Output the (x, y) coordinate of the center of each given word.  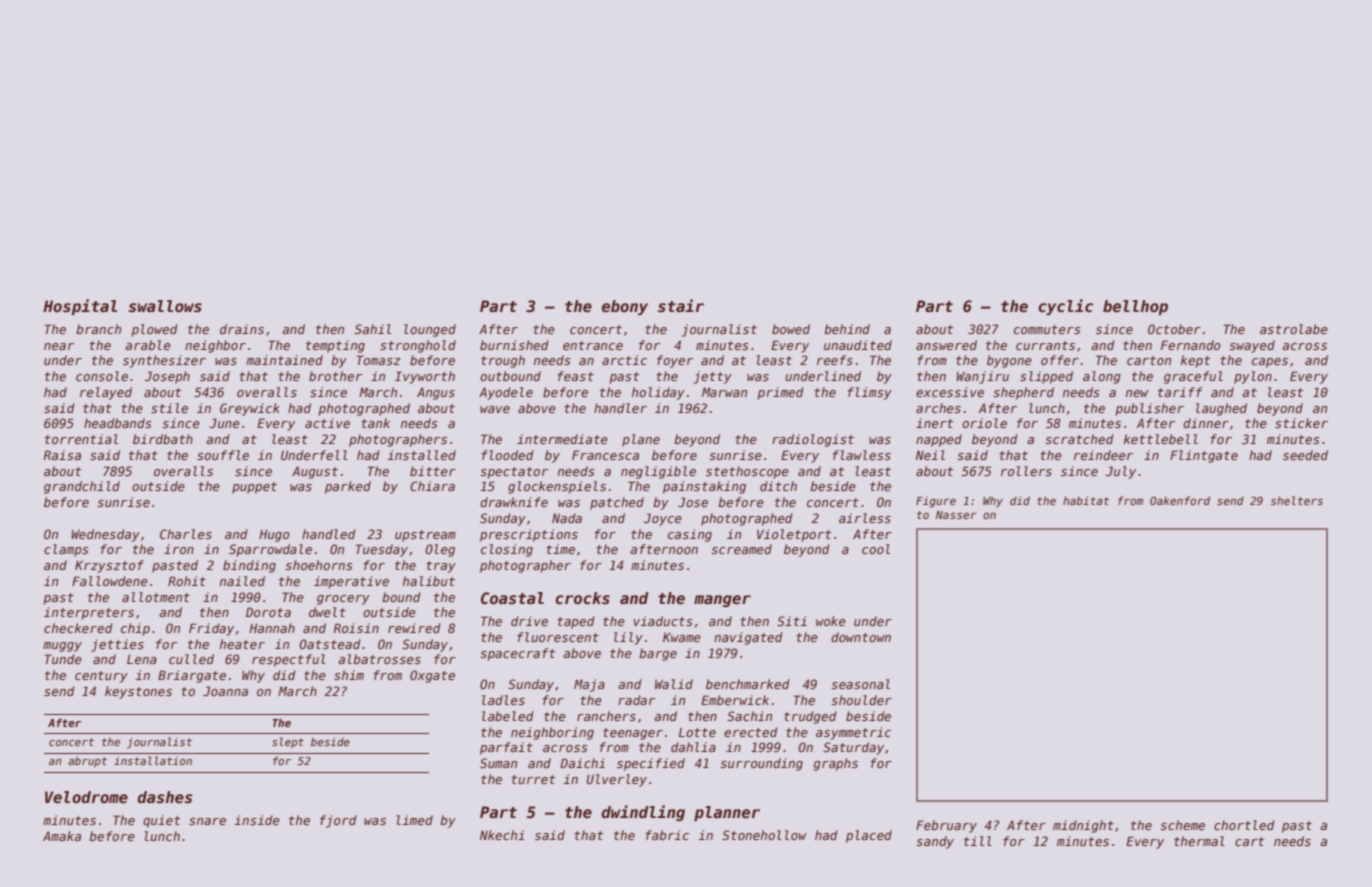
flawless (861, 455)
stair (681, 306)
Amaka (62, 836)
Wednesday (106, 535)
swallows (165, 306)
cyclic (1065, 307)
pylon (1253, 377)
